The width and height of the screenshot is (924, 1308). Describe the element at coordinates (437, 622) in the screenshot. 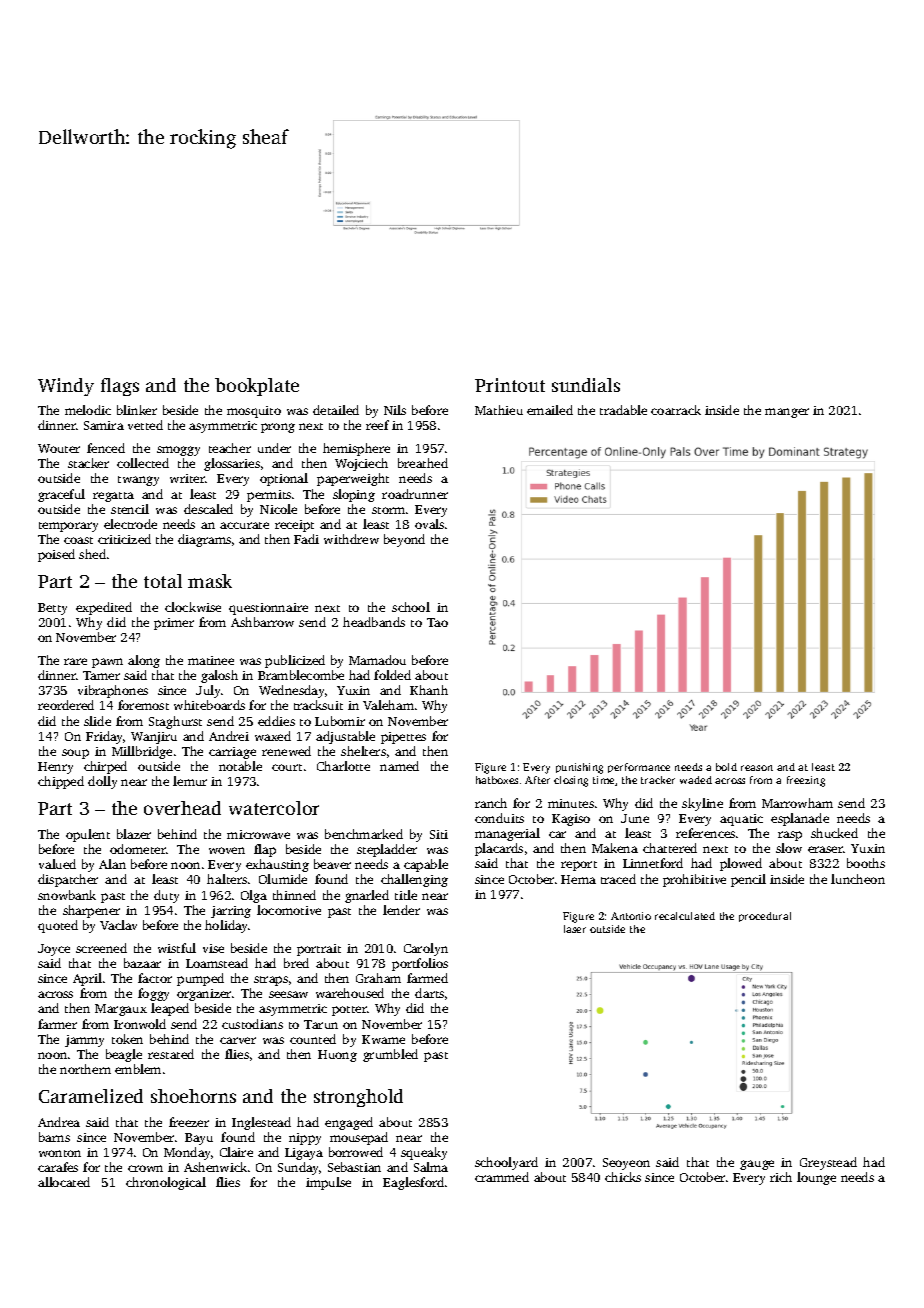

I see `Tao` at that location.
